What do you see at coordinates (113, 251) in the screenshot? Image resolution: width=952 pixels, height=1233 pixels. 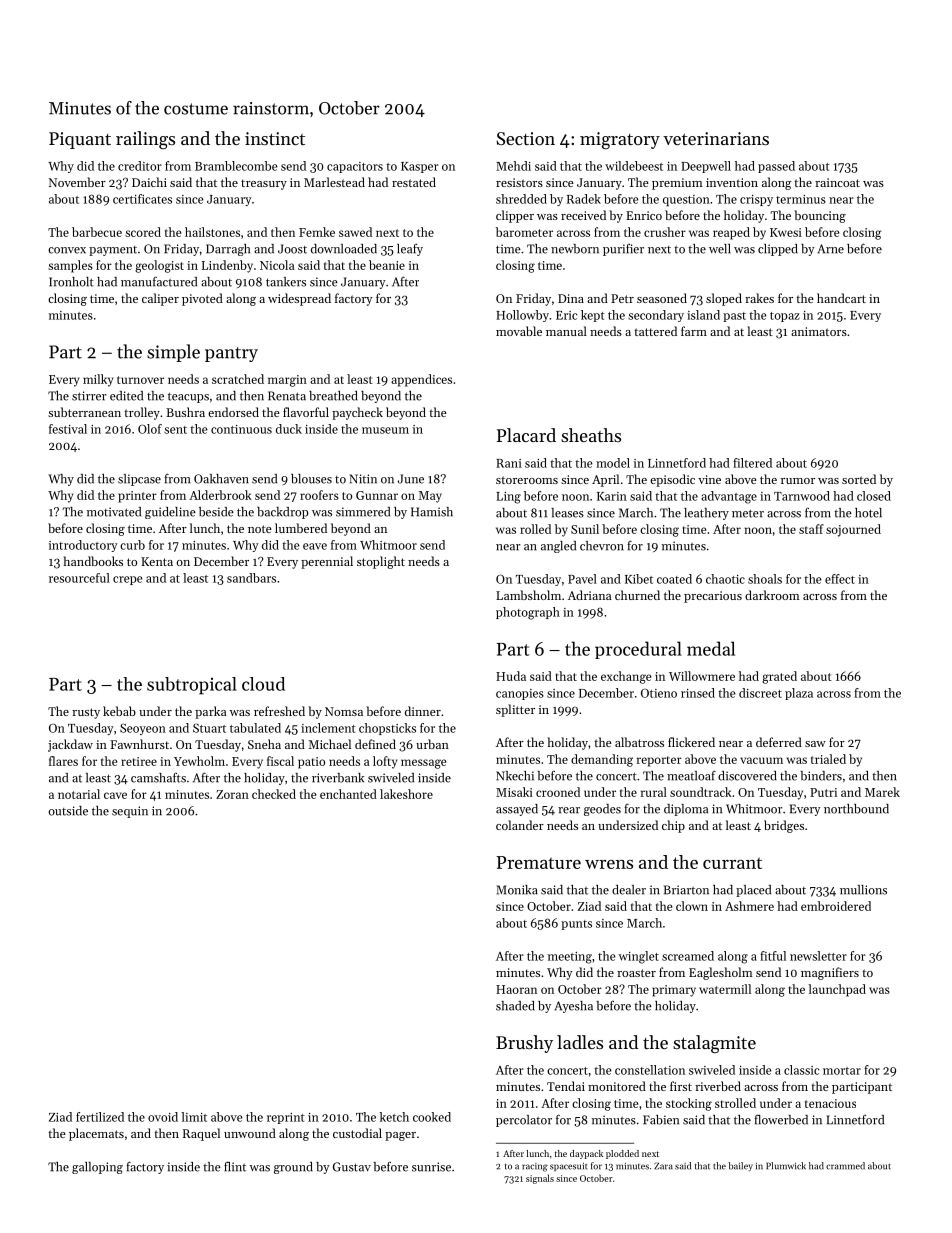 I see `payment` at bounding box center [113, 251].
